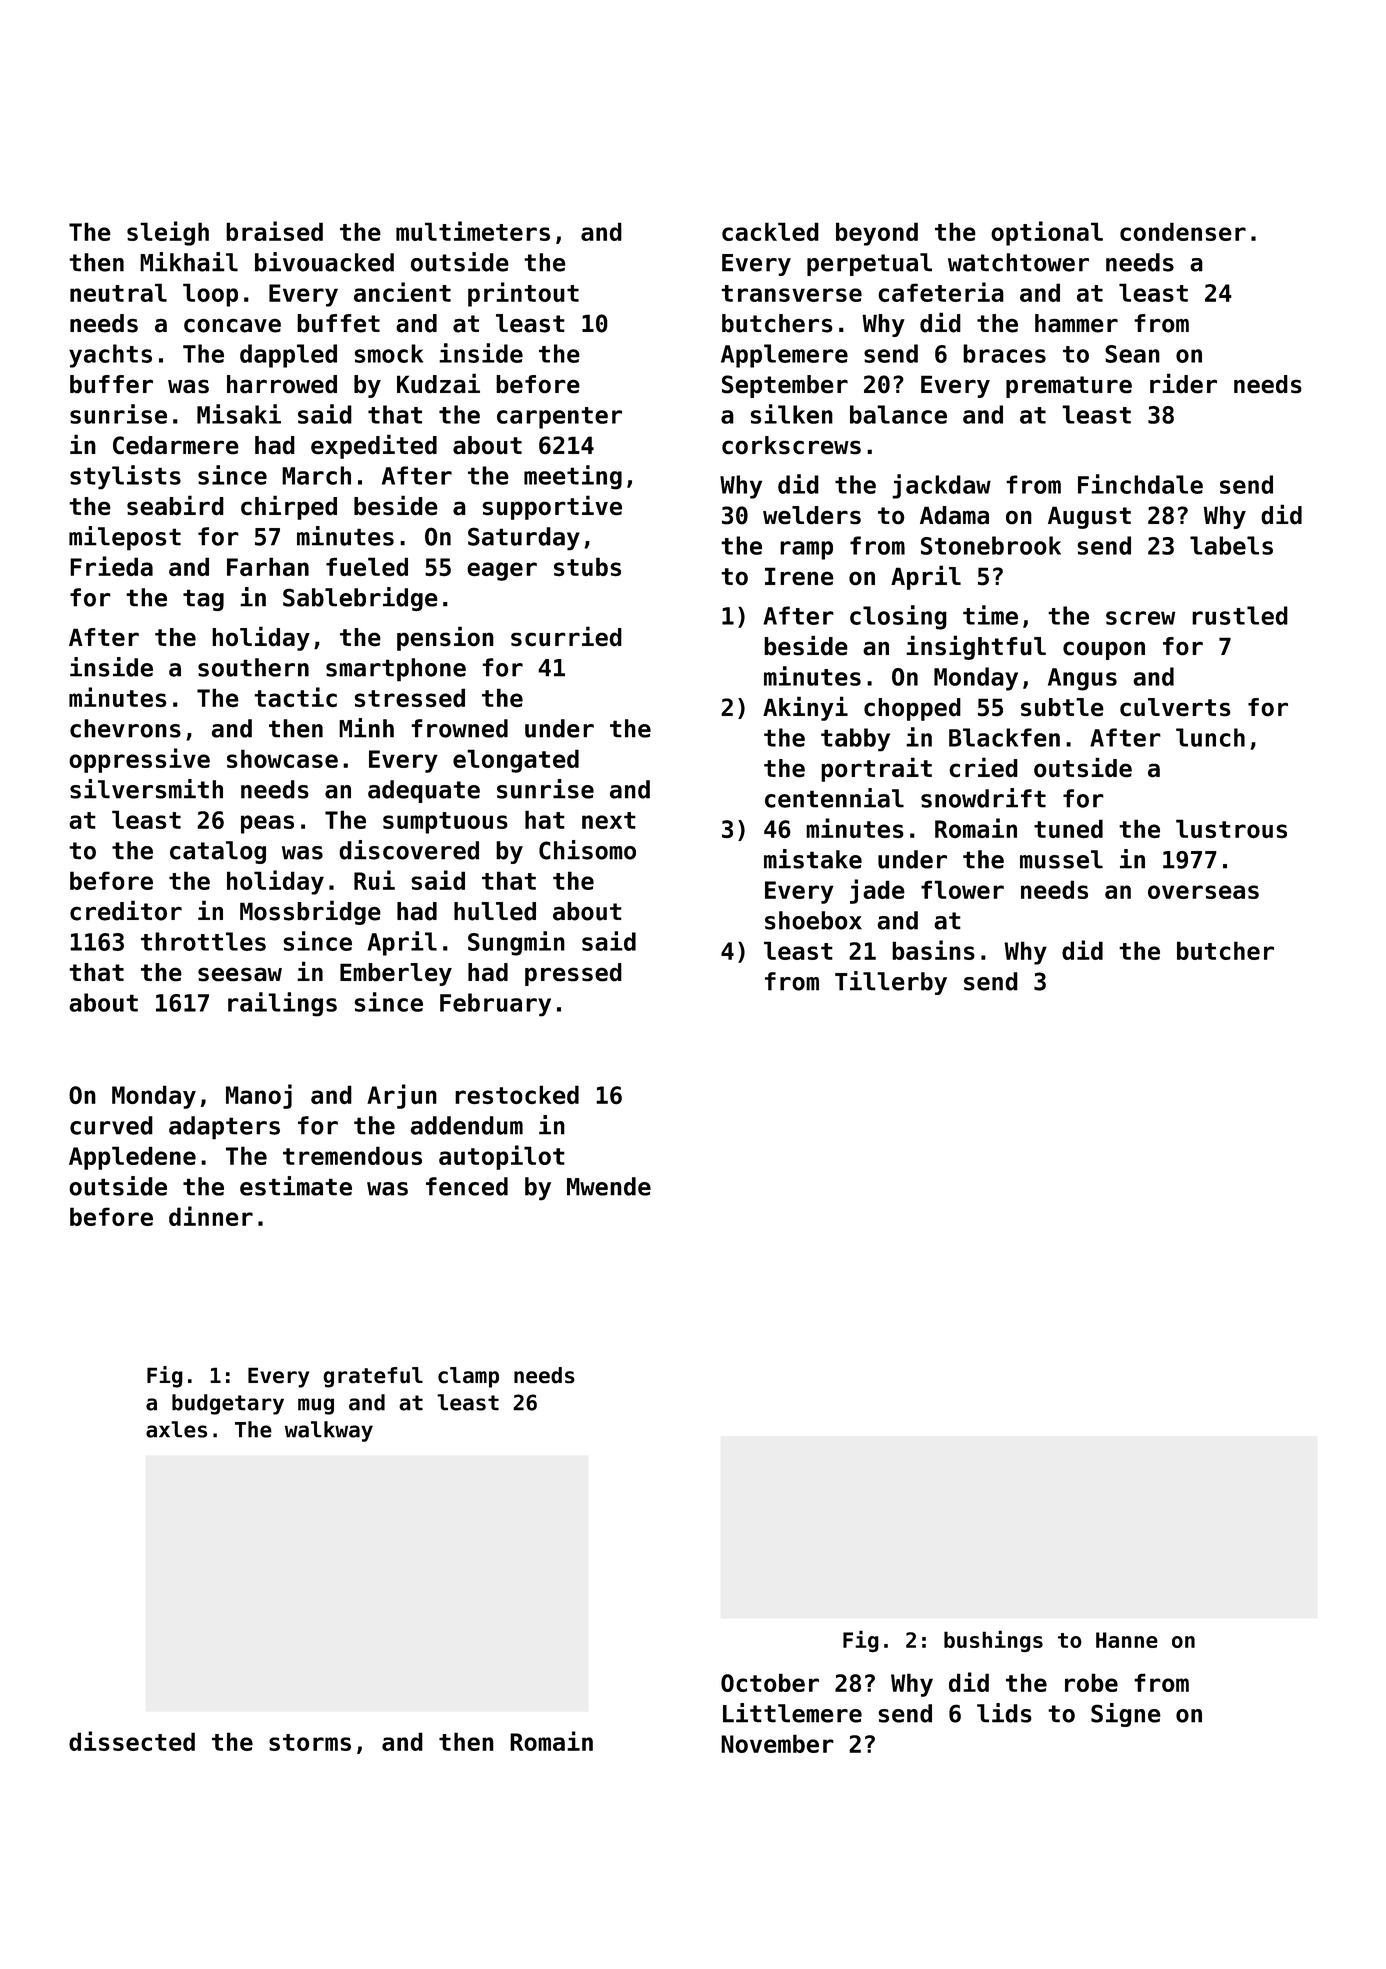 The image size is (1386, 1969). What do you see at coordinates (1183, 383) in the document?
I see `rider` at bounding box center [1183, 383].
